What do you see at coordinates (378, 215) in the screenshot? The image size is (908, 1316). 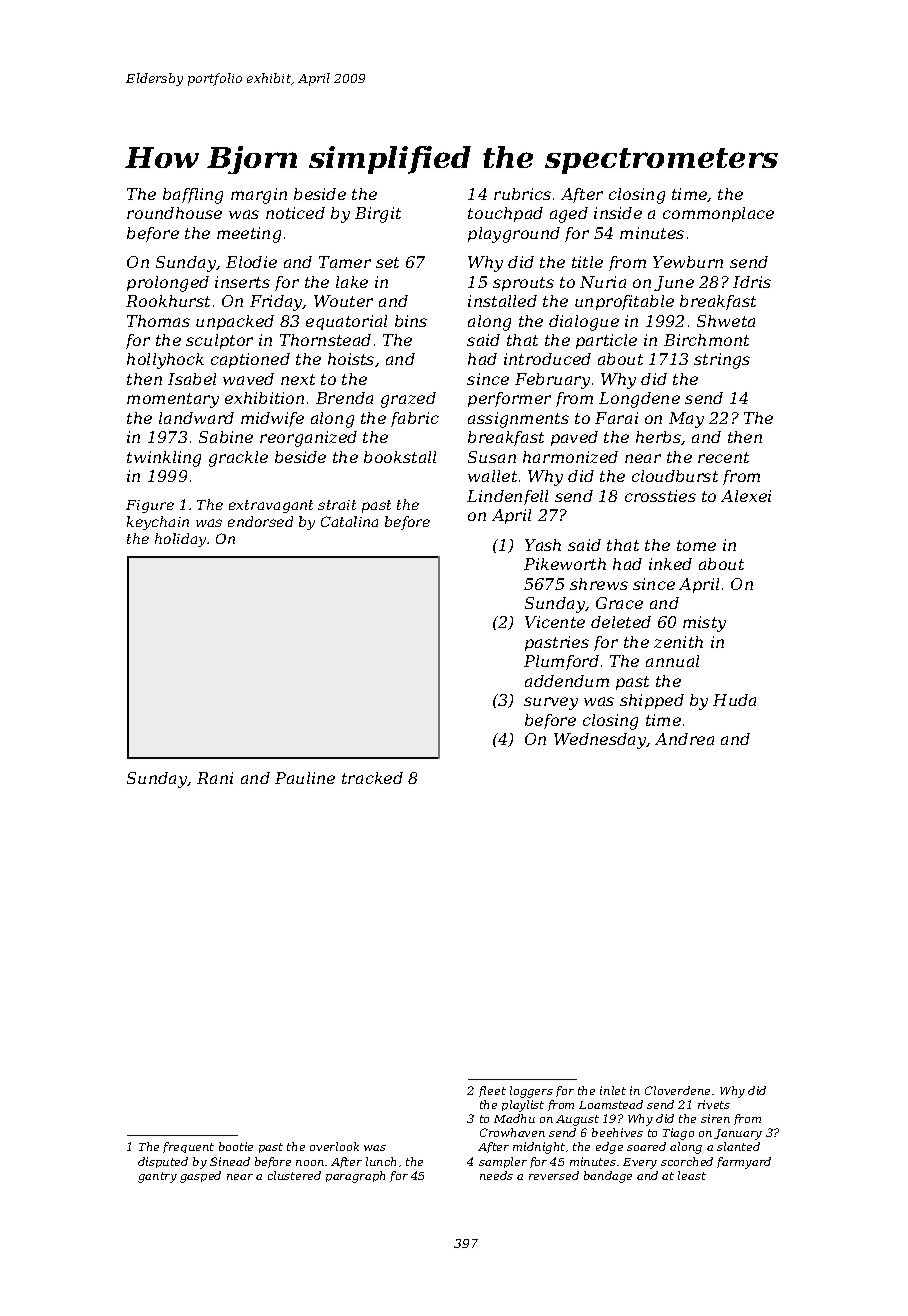 I see `Birgit` at bounding box center [378, 215].
